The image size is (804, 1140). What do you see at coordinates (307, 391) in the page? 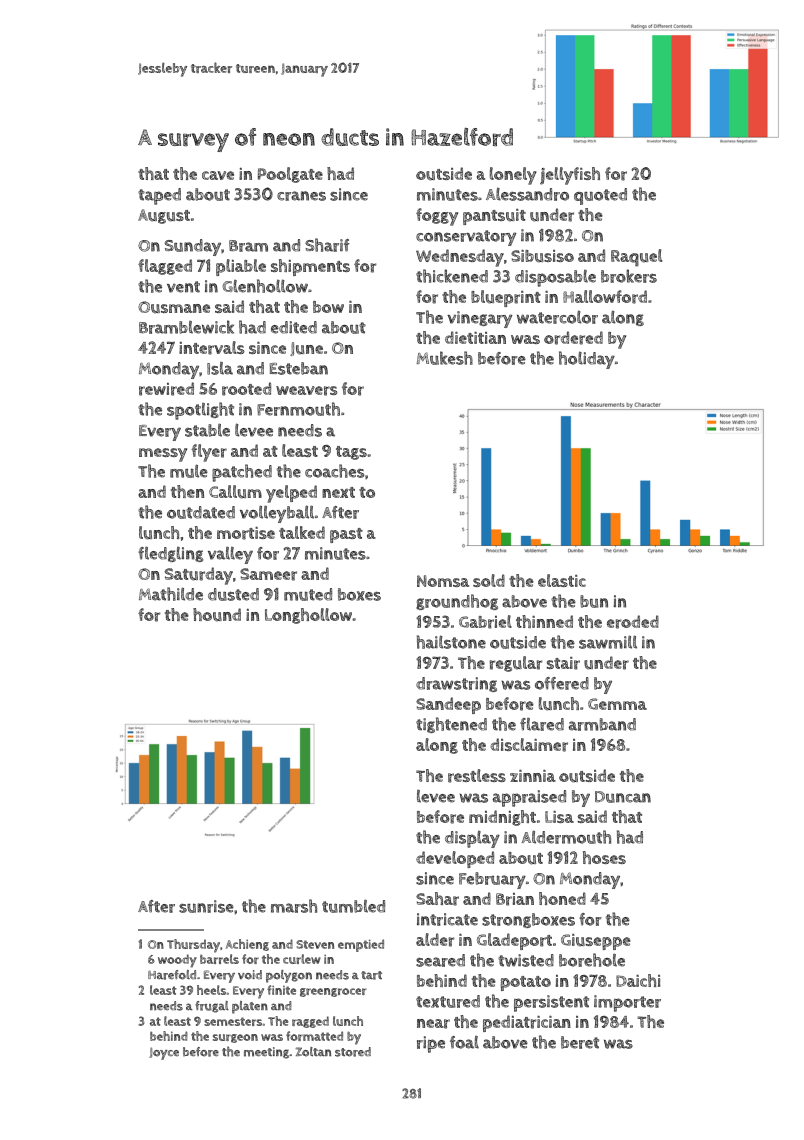
I see `weavers` at bounding box center [307, 391].
